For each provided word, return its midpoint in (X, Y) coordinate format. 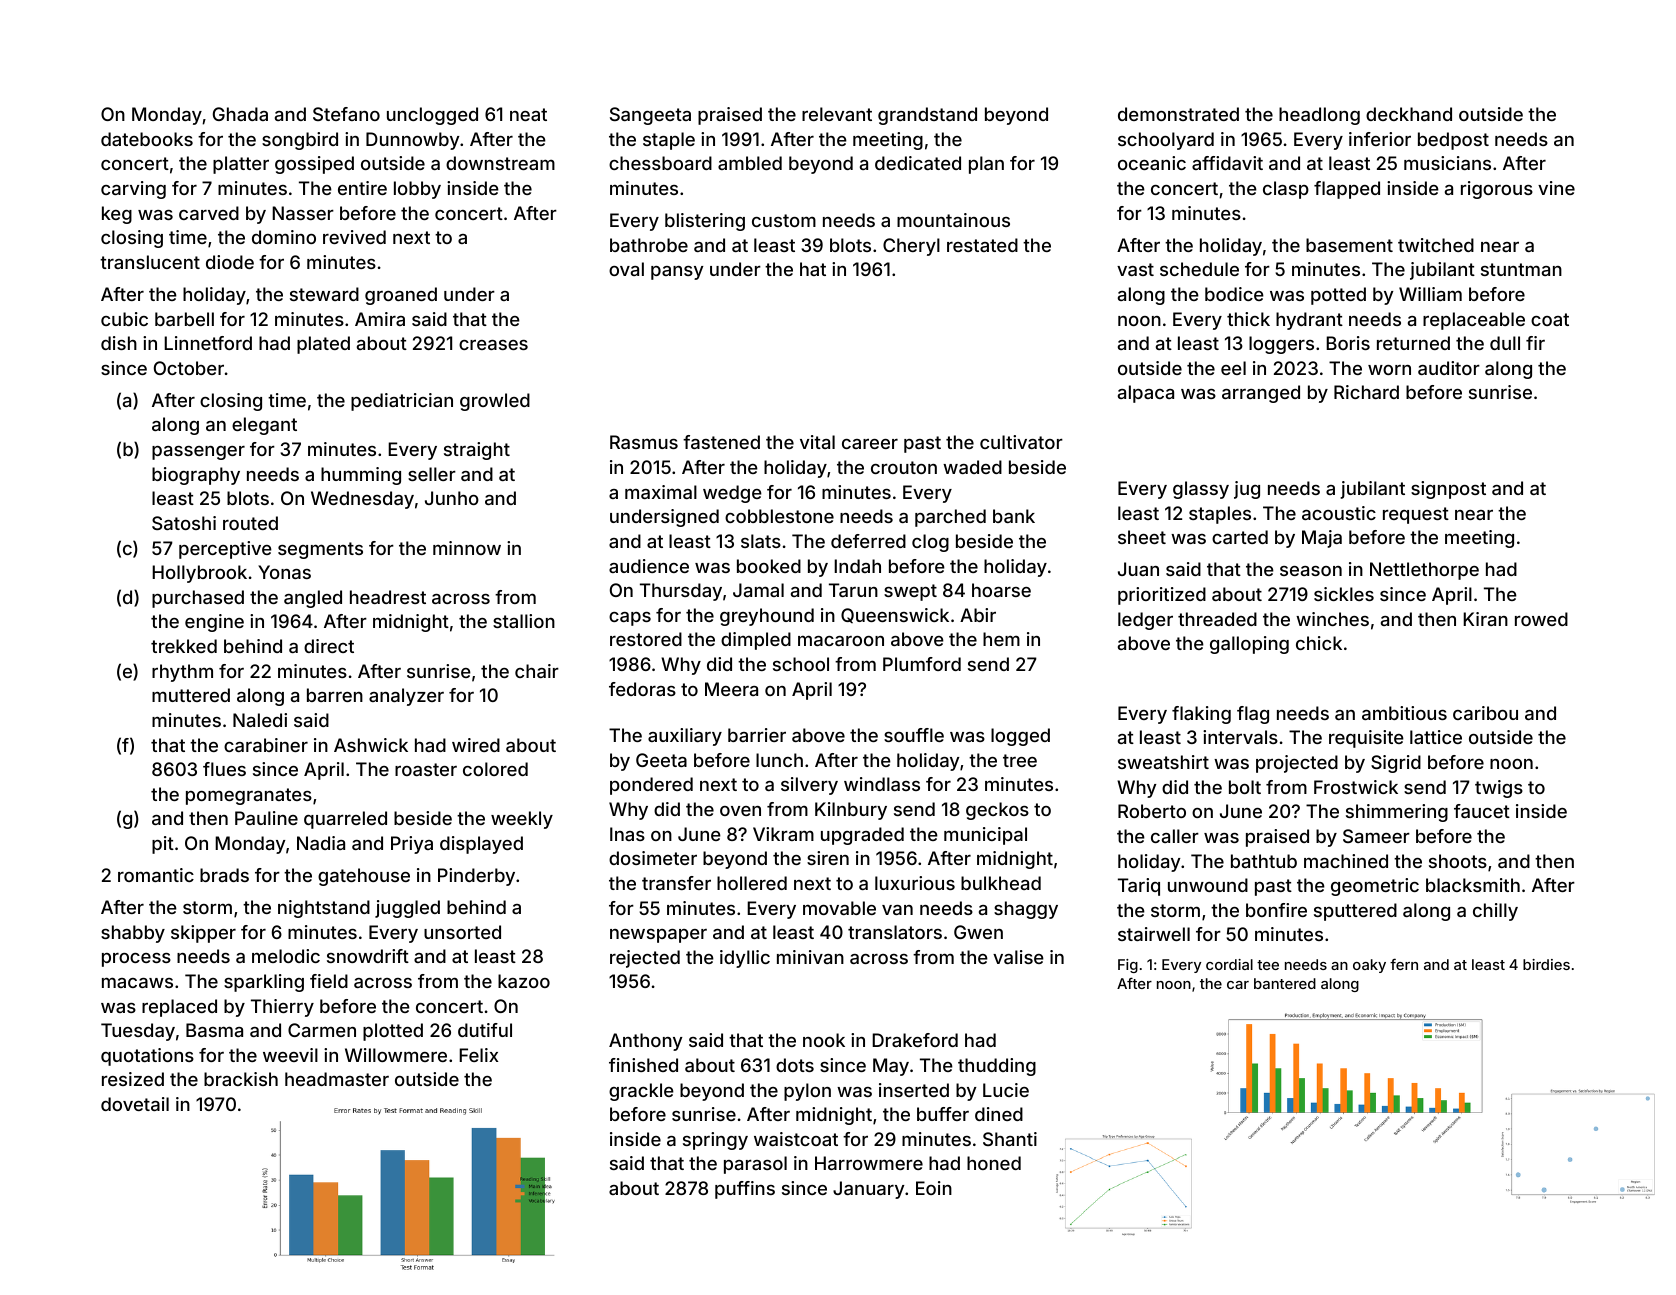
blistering (705, 222)
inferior (1380, 139)
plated (323, 345)
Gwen (978, 932)
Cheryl (911, 247)
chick (1319, 643)
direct (329, 646)
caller (1175, 836)
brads (224, 875)
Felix (478, 1055)
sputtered (1355, 912)
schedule (1199, 269)
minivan (810, 957)
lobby (417, 190)
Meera (731, 689)
